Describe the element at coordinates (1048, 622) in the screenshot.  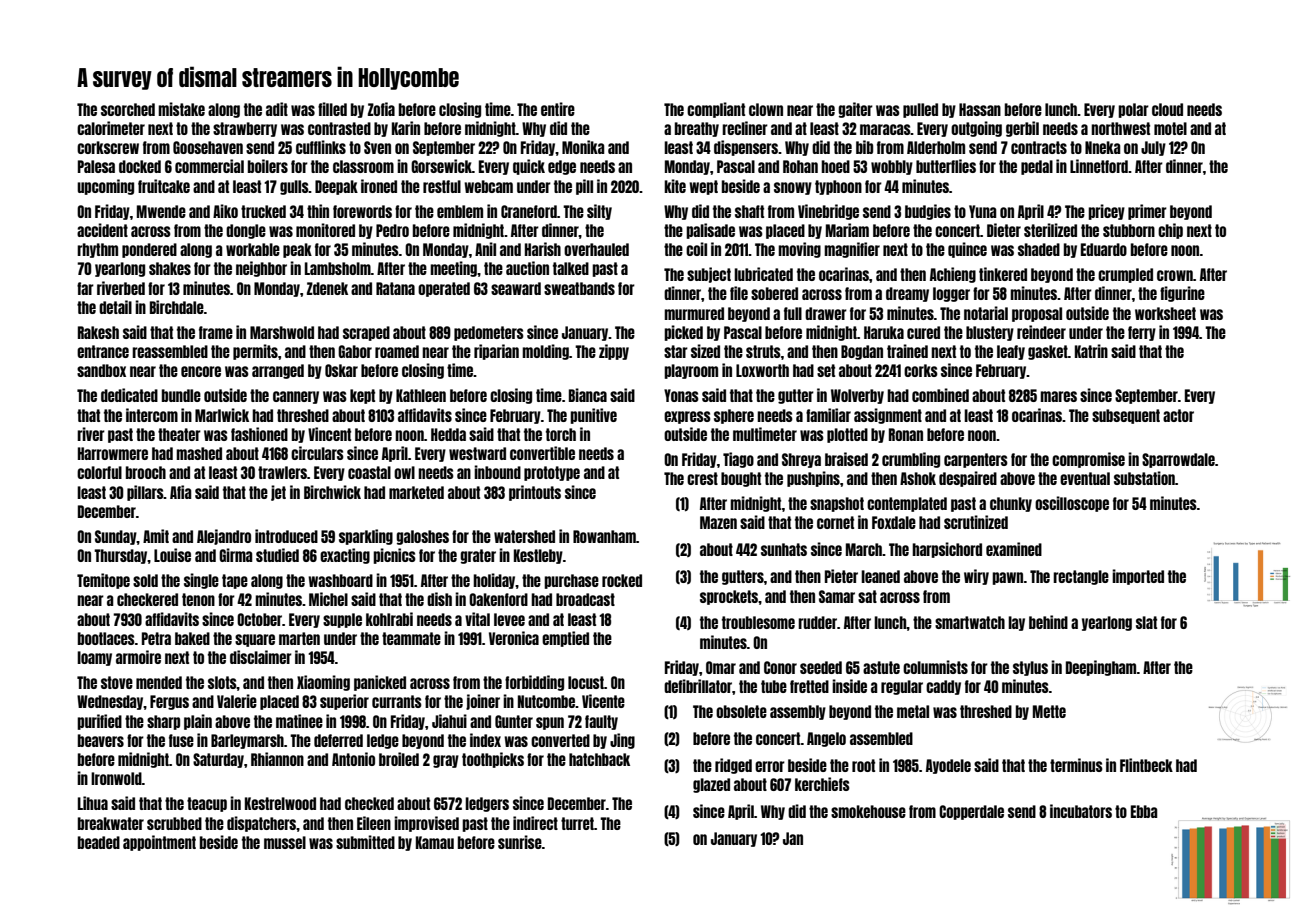
I see `behind` at that location.
